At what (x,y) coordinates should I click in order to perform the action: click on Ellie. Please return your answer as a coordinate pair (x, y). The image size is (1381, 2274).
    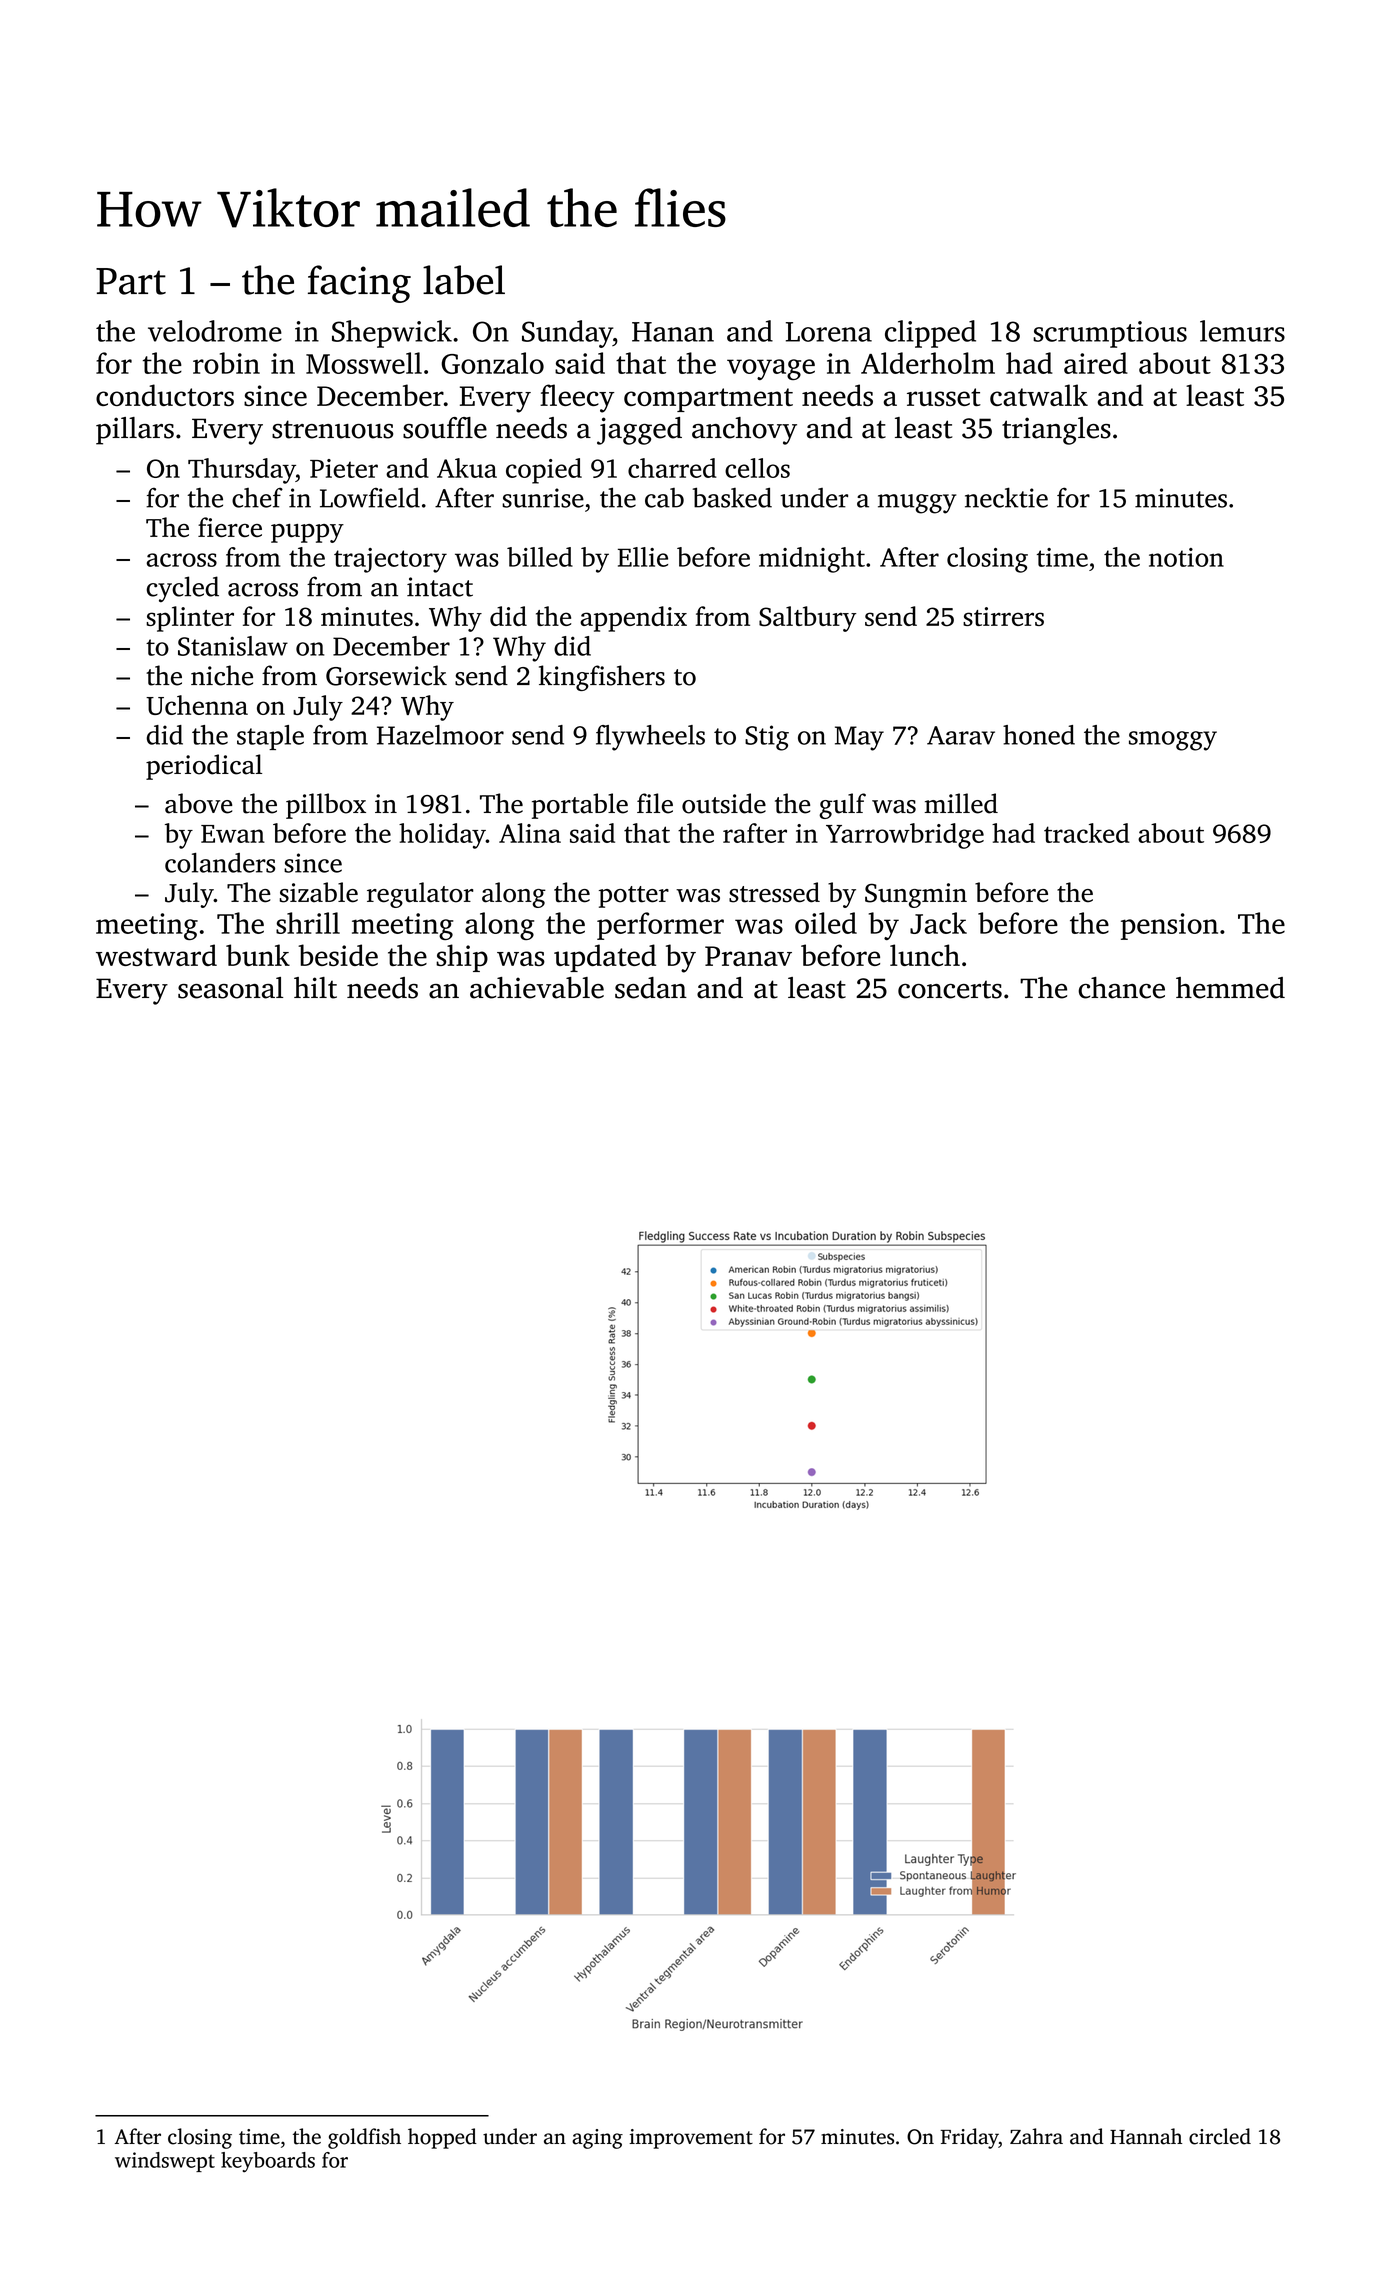
    Looking at the image, I should click on (643, 557).
